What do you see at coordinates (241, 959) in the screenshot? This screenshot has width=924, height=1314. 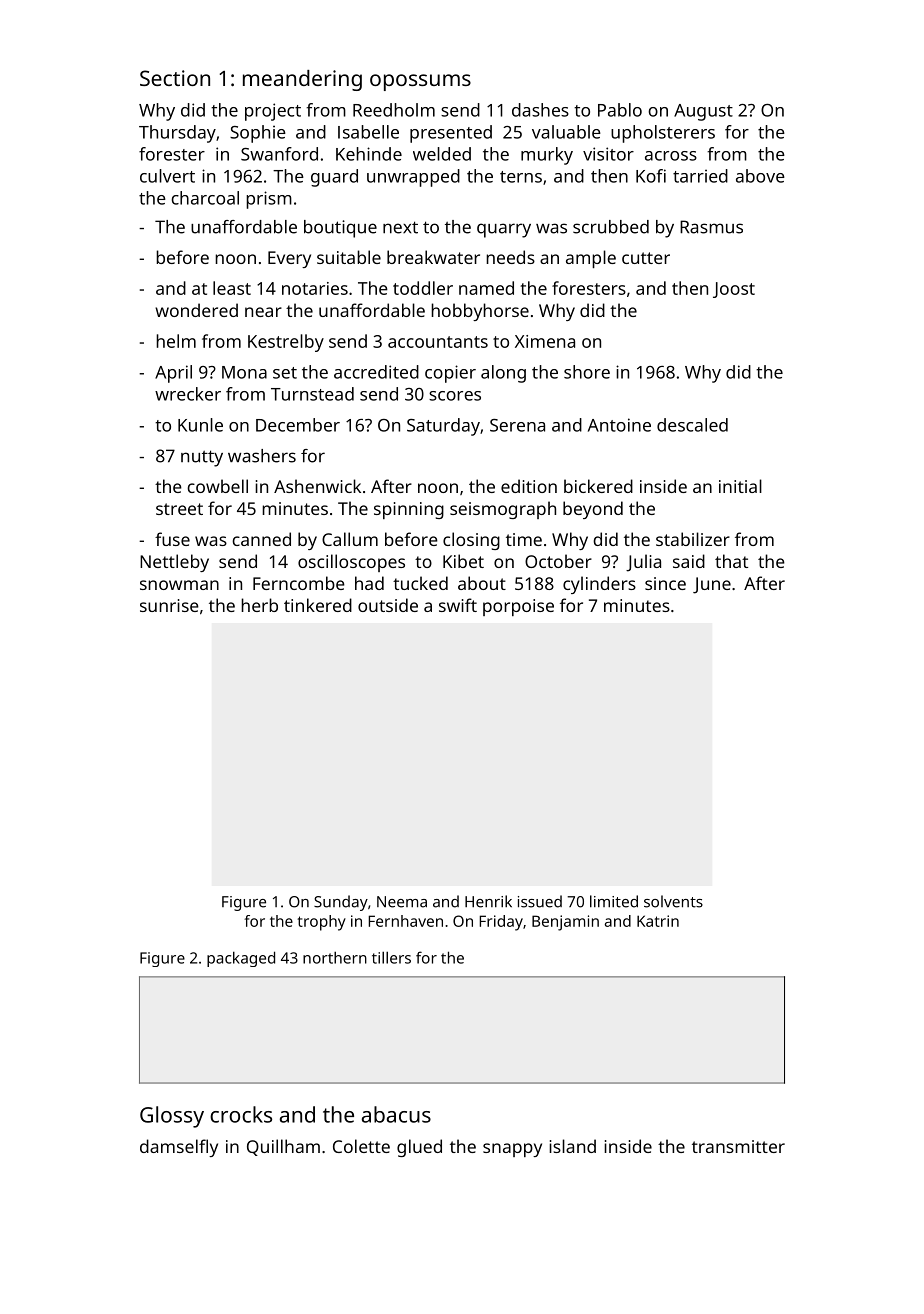 I see `packaged` at bounding box center [241, 959].
